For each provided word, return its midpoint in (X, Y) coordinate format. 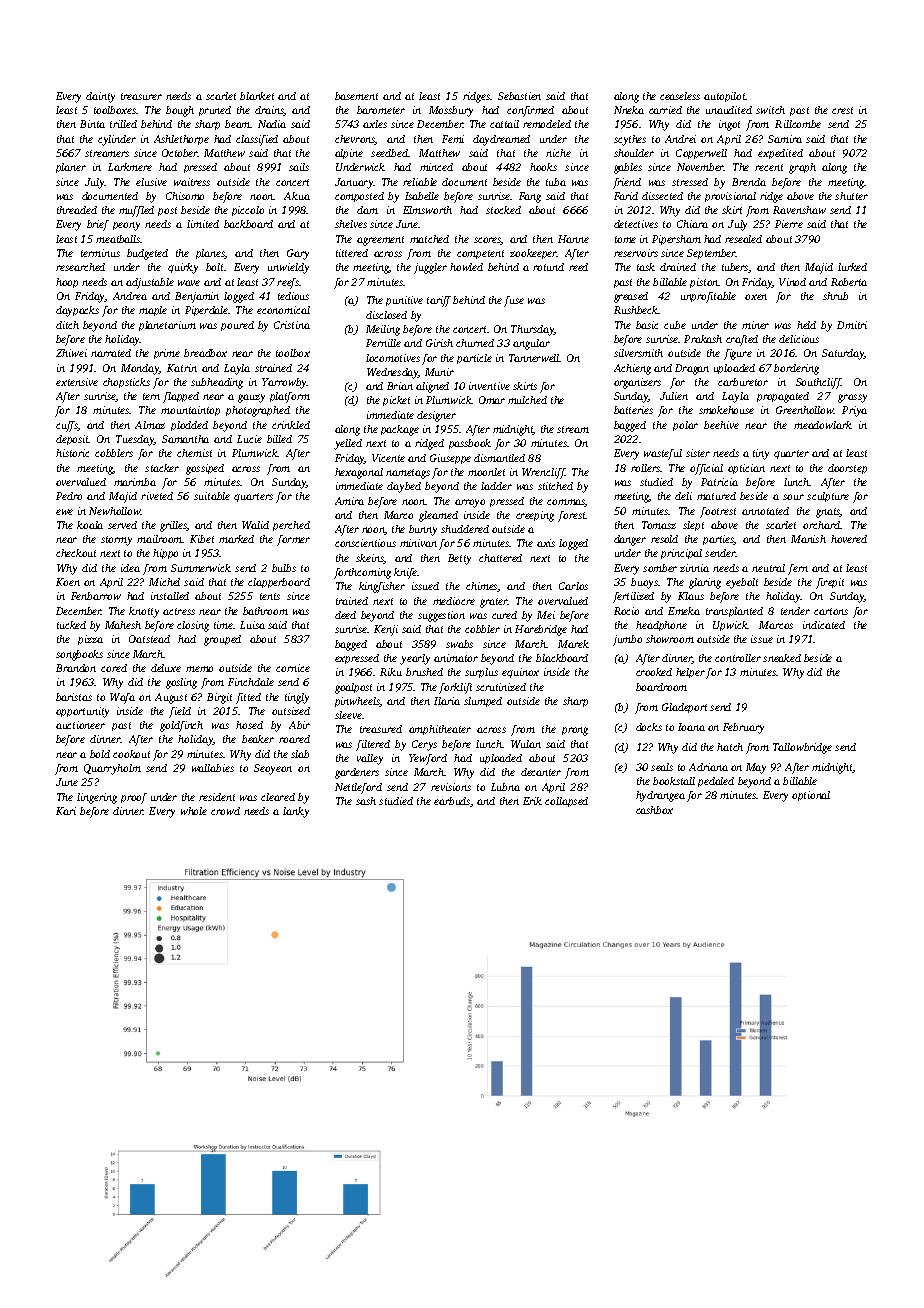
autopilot (725, 97)
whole (194, 811)
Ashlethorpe (181, 140)
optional (811, 796)
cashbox (654, 810)
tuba (556, 182)
